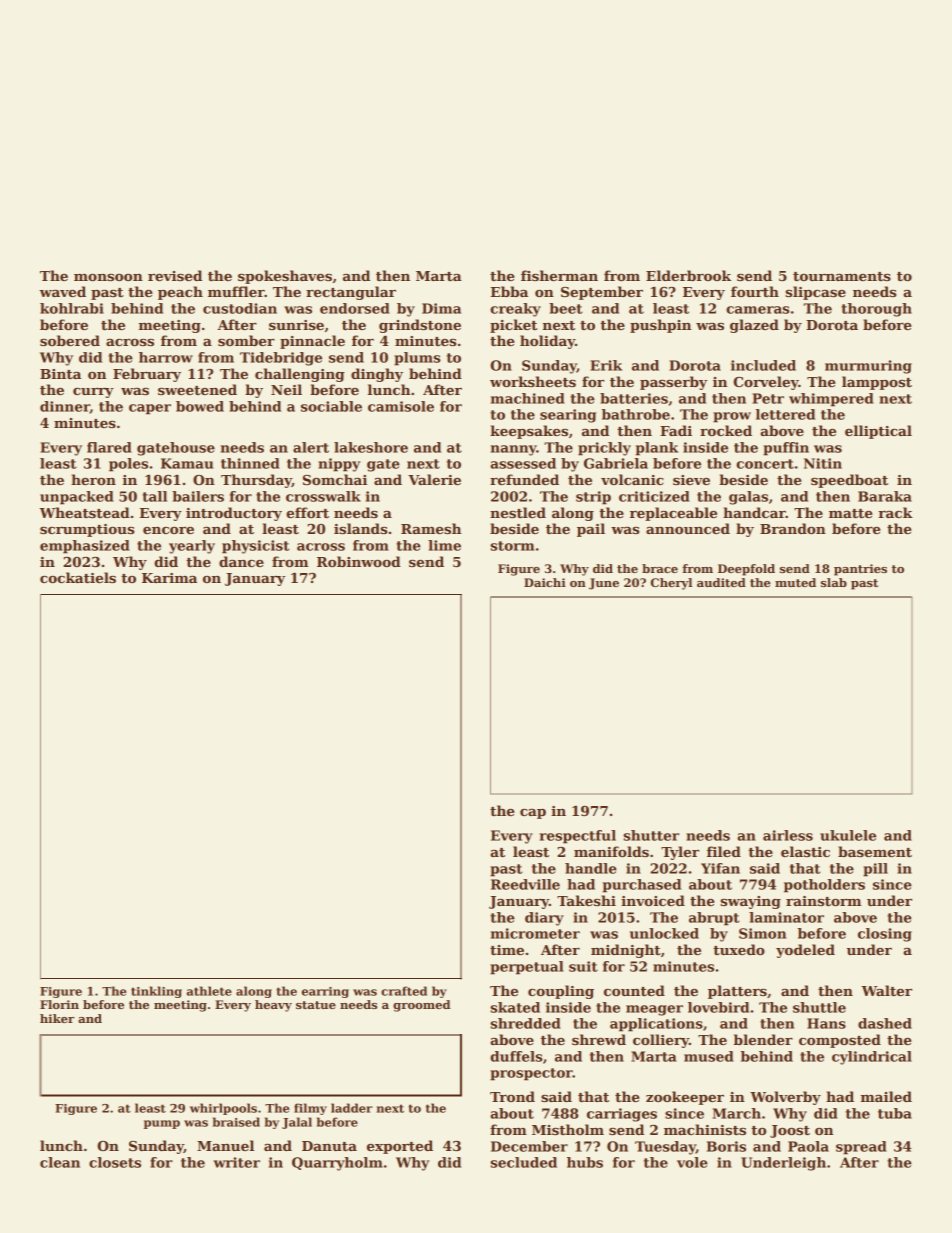  I want to click on Ebba, so click(509, 291).
